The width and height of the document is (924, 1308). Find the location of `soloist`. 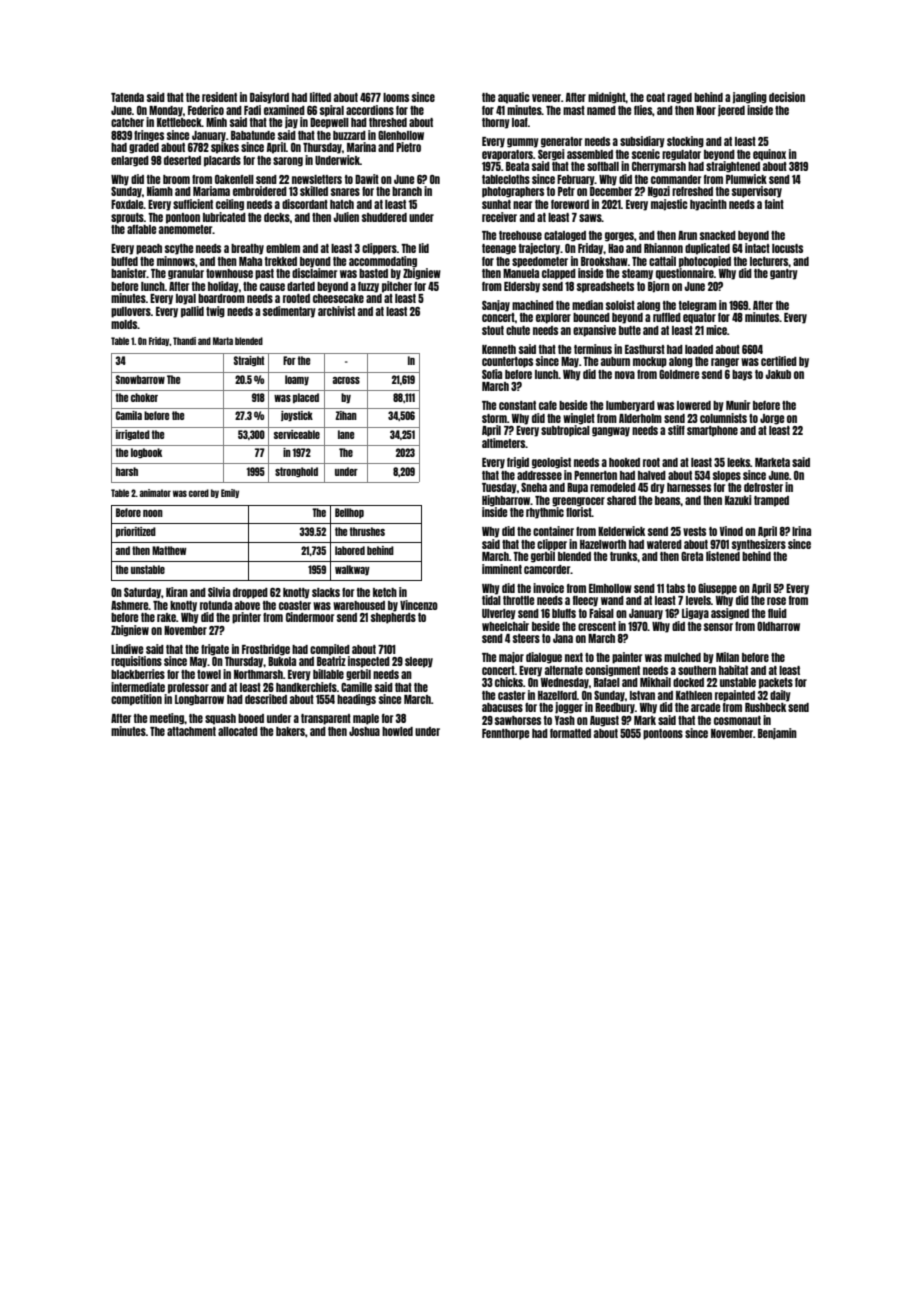

soloist is located at coordinates (620, 305).
